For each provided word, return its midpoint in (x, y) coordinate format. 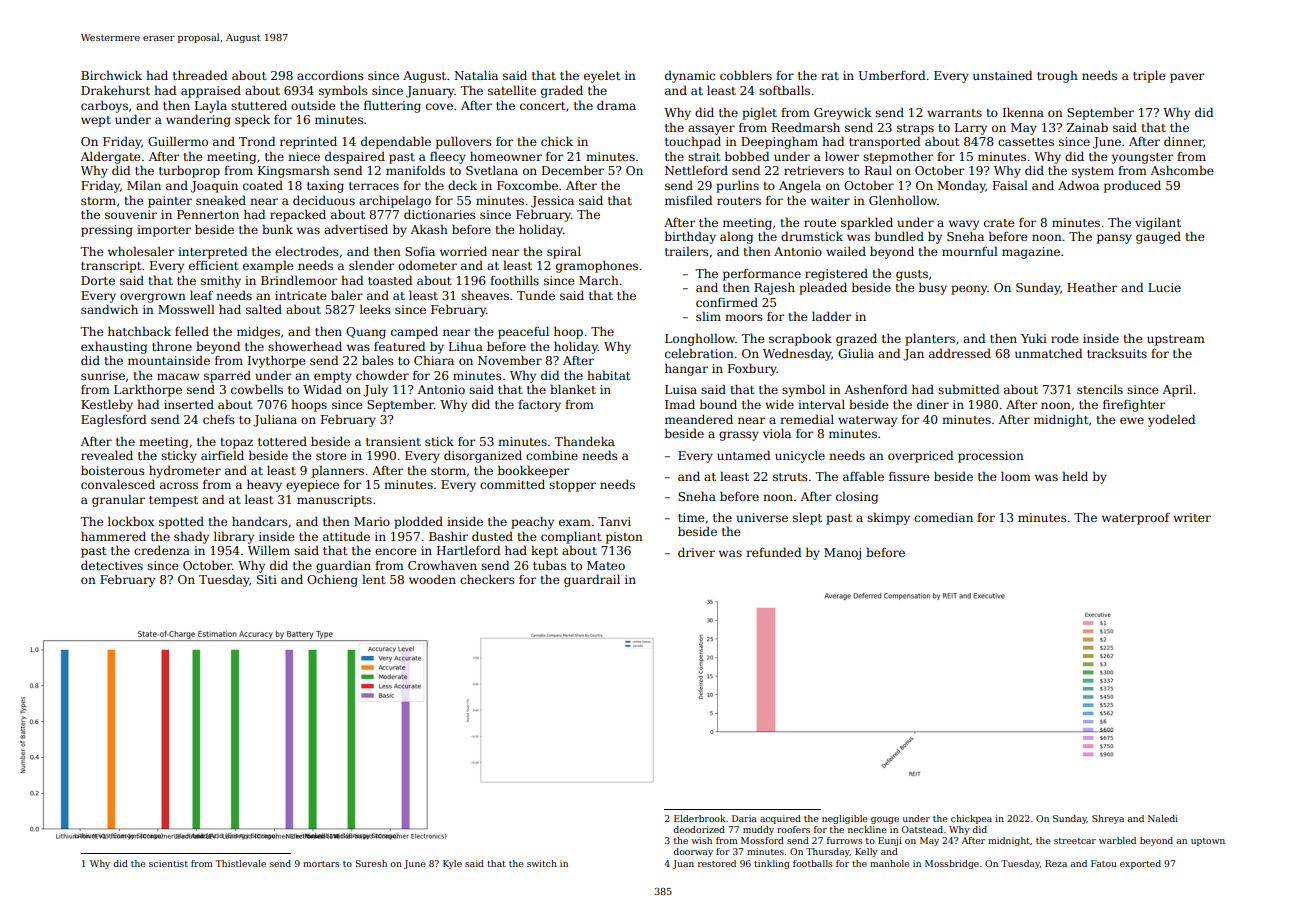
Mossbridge (952, 864)
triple (1149, 76)
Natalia (476, 75)
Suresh (371, 863)
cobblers (746, 75)
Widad (322, 389)
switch (542, 863)
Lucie (1164, 287)
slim (708, 316)
